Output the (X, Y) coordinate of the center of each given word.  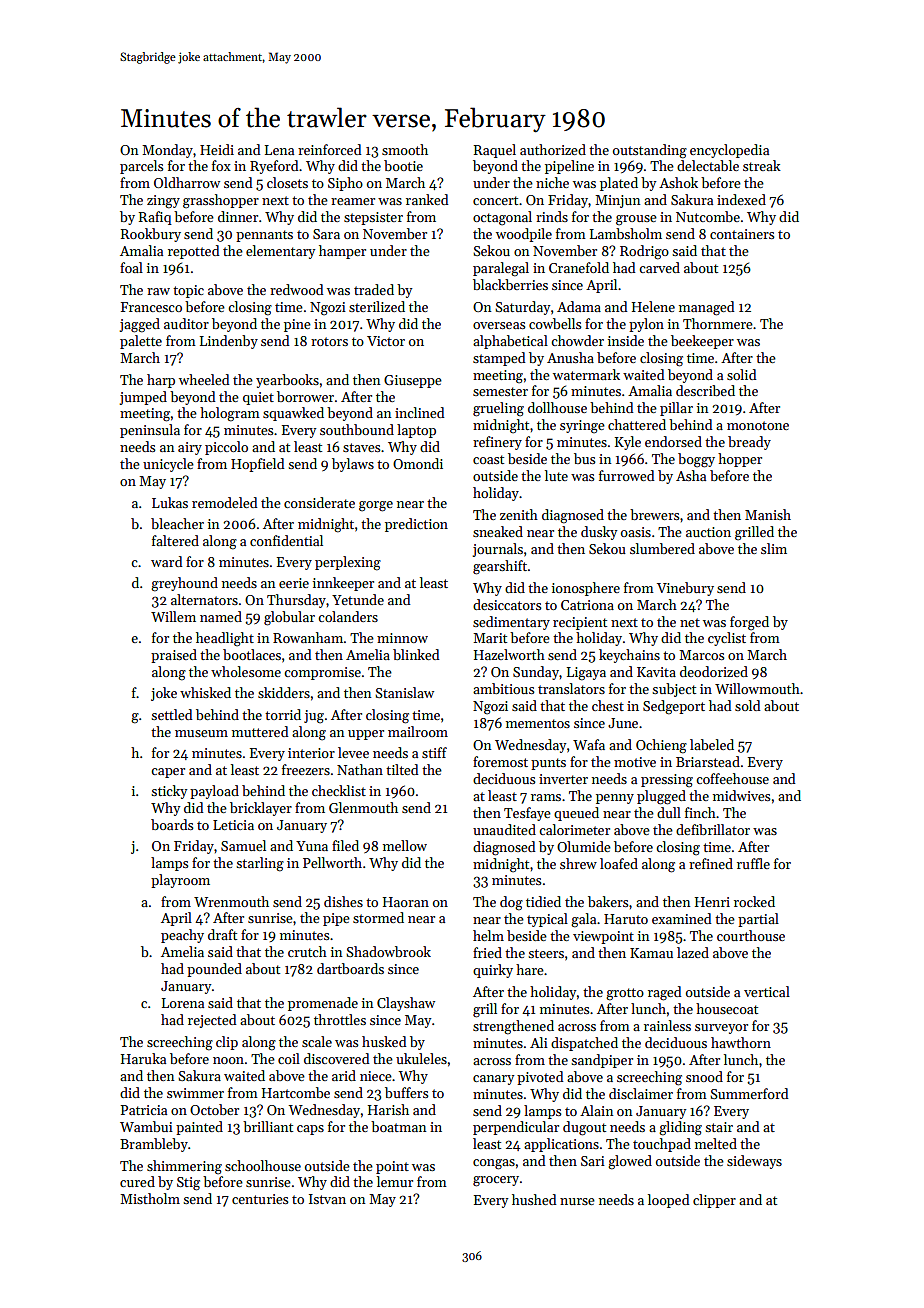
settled (172, 714)
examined (682, 918)
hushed (534, 1199)
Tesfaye (527, 814)
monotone (758, 425)
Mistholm (150, 1198)
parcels (141, 167)
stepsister (373, 218)
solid (742, 374)
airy (190, 448)
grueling (498, 409)
